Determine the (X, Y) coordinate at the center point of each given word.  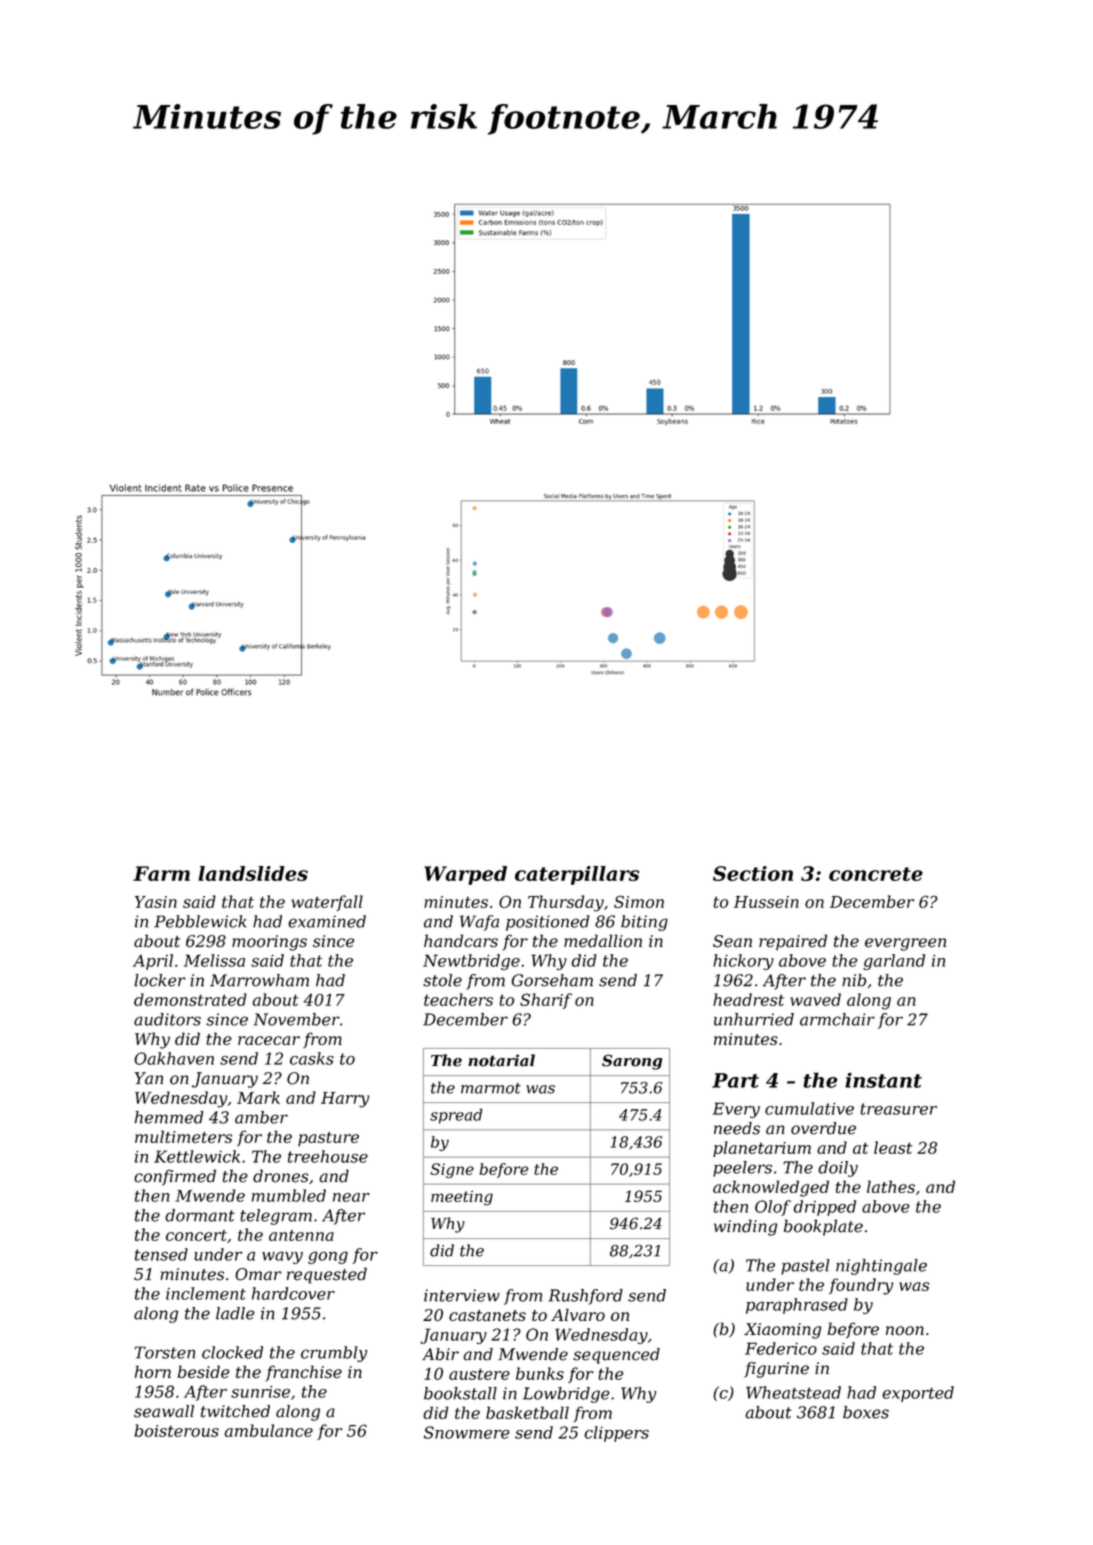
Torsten (165, 1352)
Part (735, 1080)
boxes (866, 1412)
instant (883, 1080)
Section (753, 873)
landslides (253, 873)
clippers (616, 1434)
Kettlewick (197, 1156)
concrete (876, 874)
